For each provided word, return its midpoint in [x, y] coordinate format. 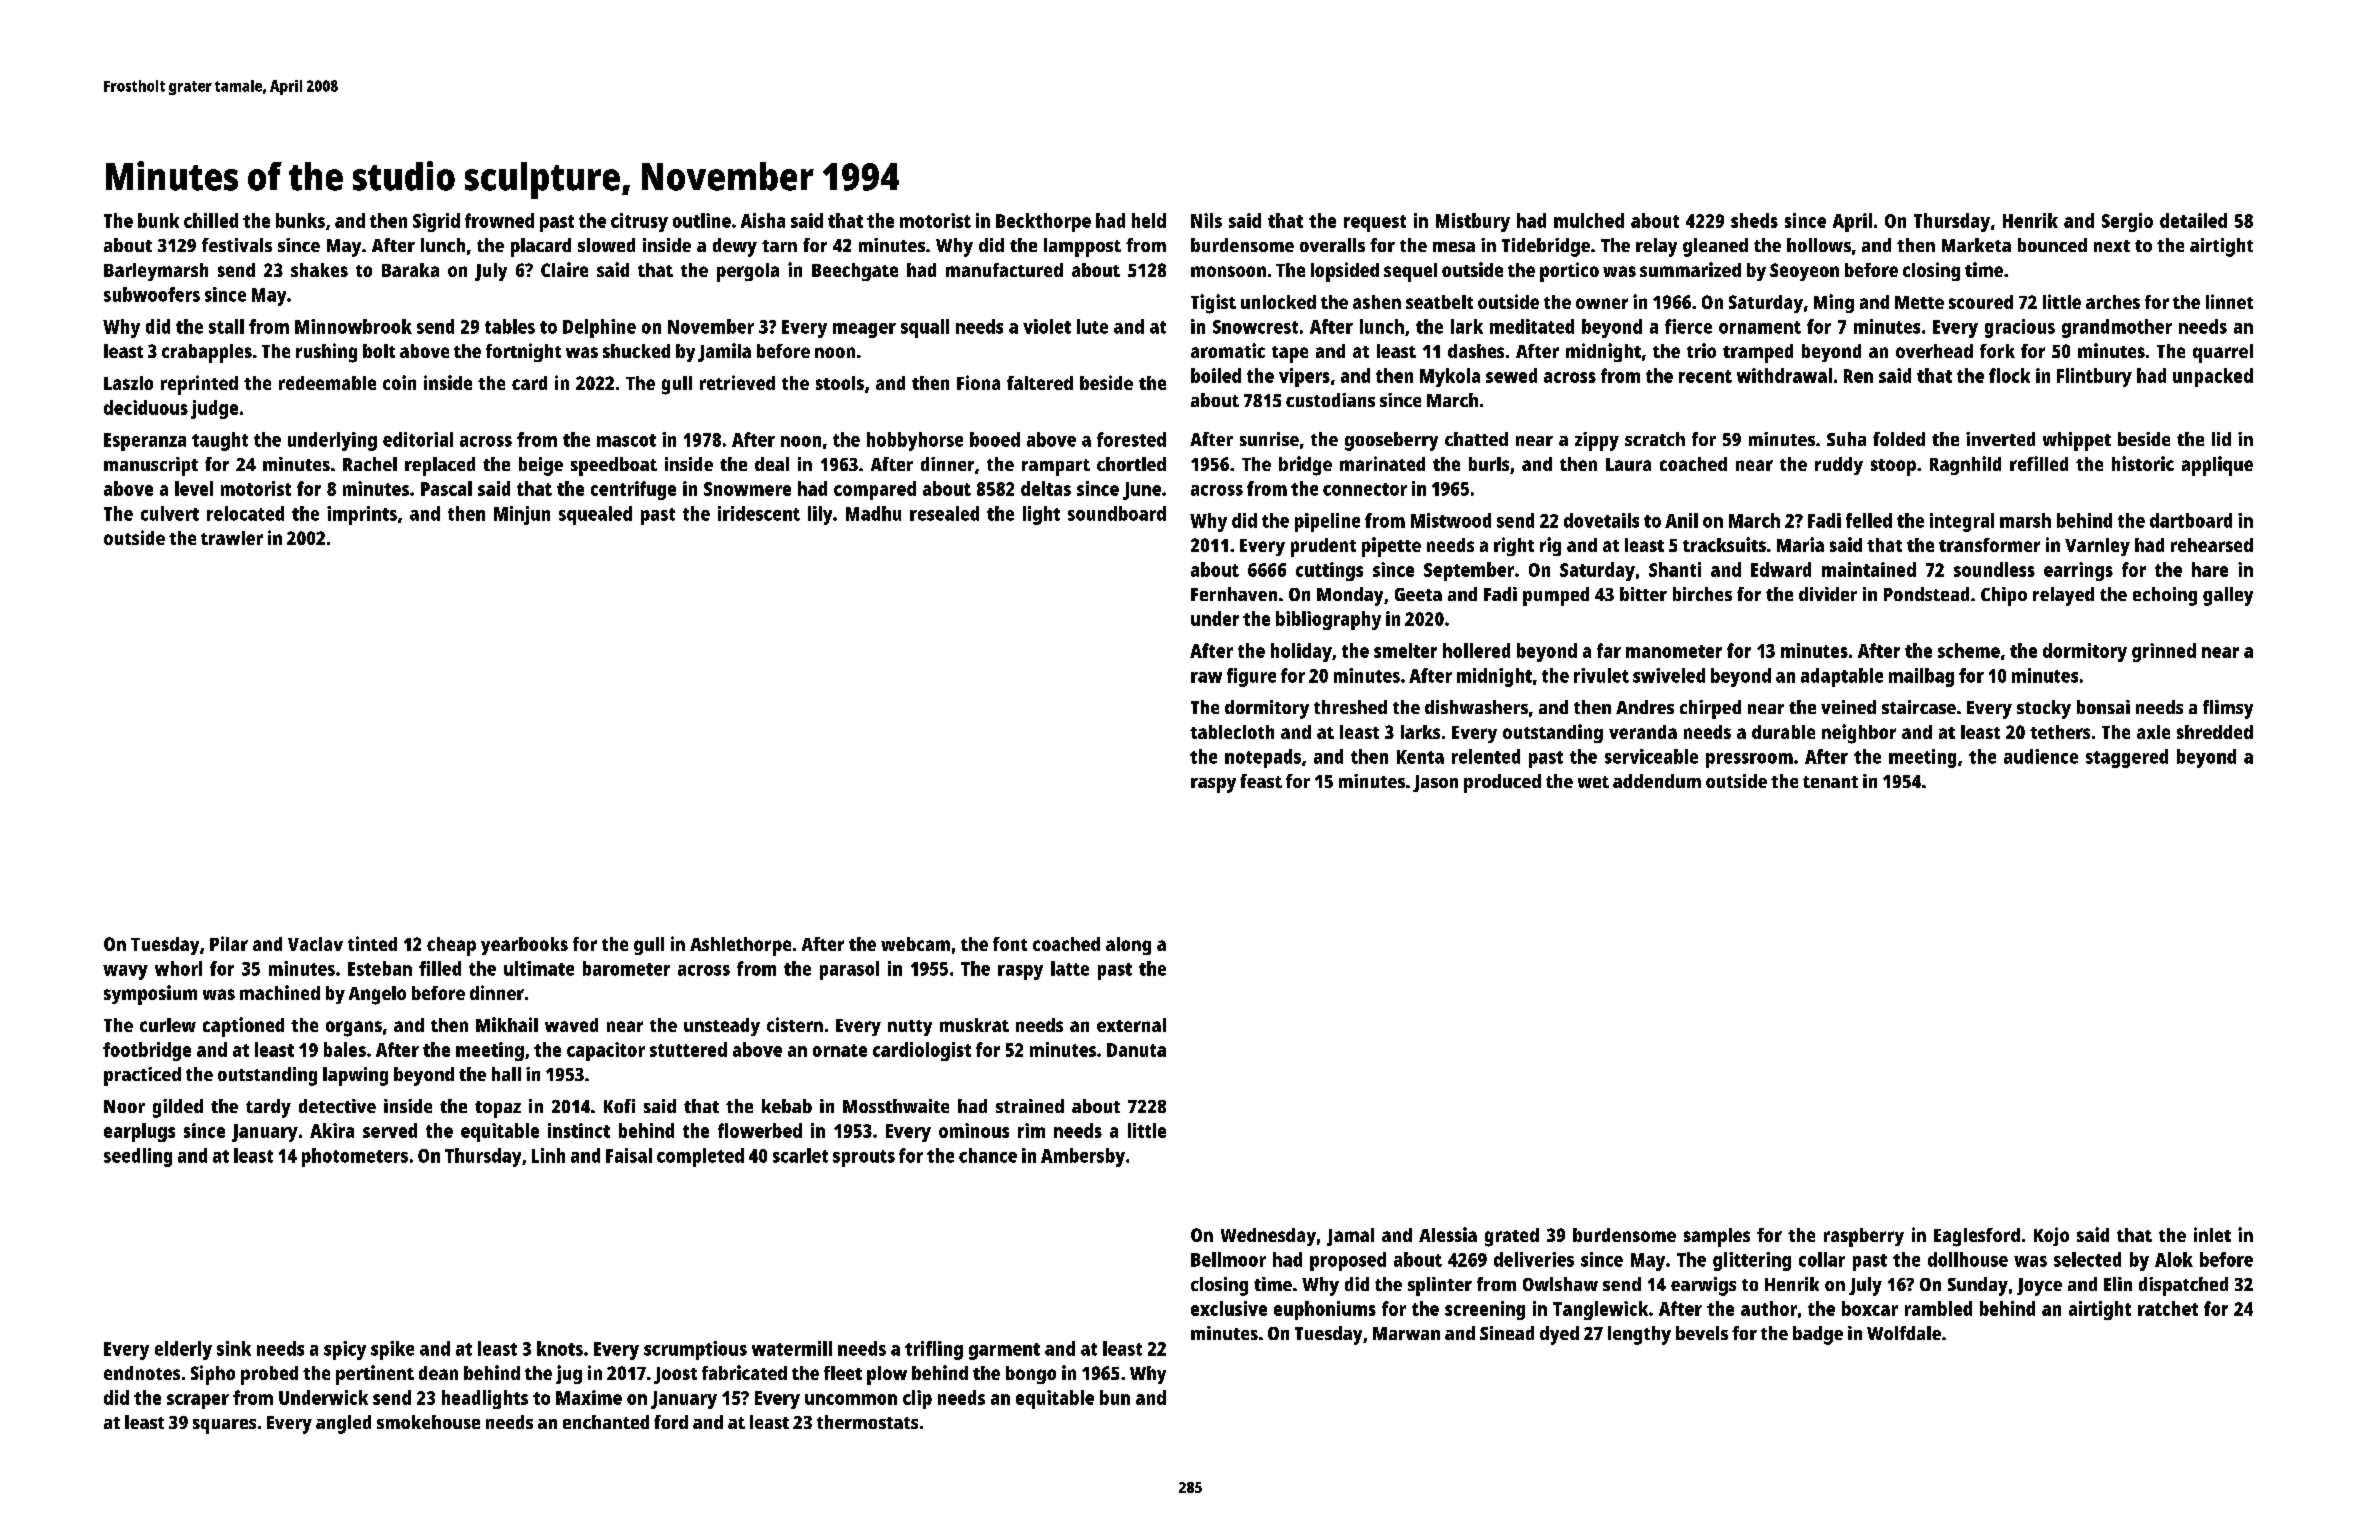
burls [1489, 464]
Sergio [2127, 222]
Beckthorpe [1043, 222]
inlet [2212, 1234]
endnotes [142, 1373]
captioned [243, 1027]
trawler [232, 538]
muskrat [974, 1025]
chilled [211, 220]
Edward [1781, 569]
